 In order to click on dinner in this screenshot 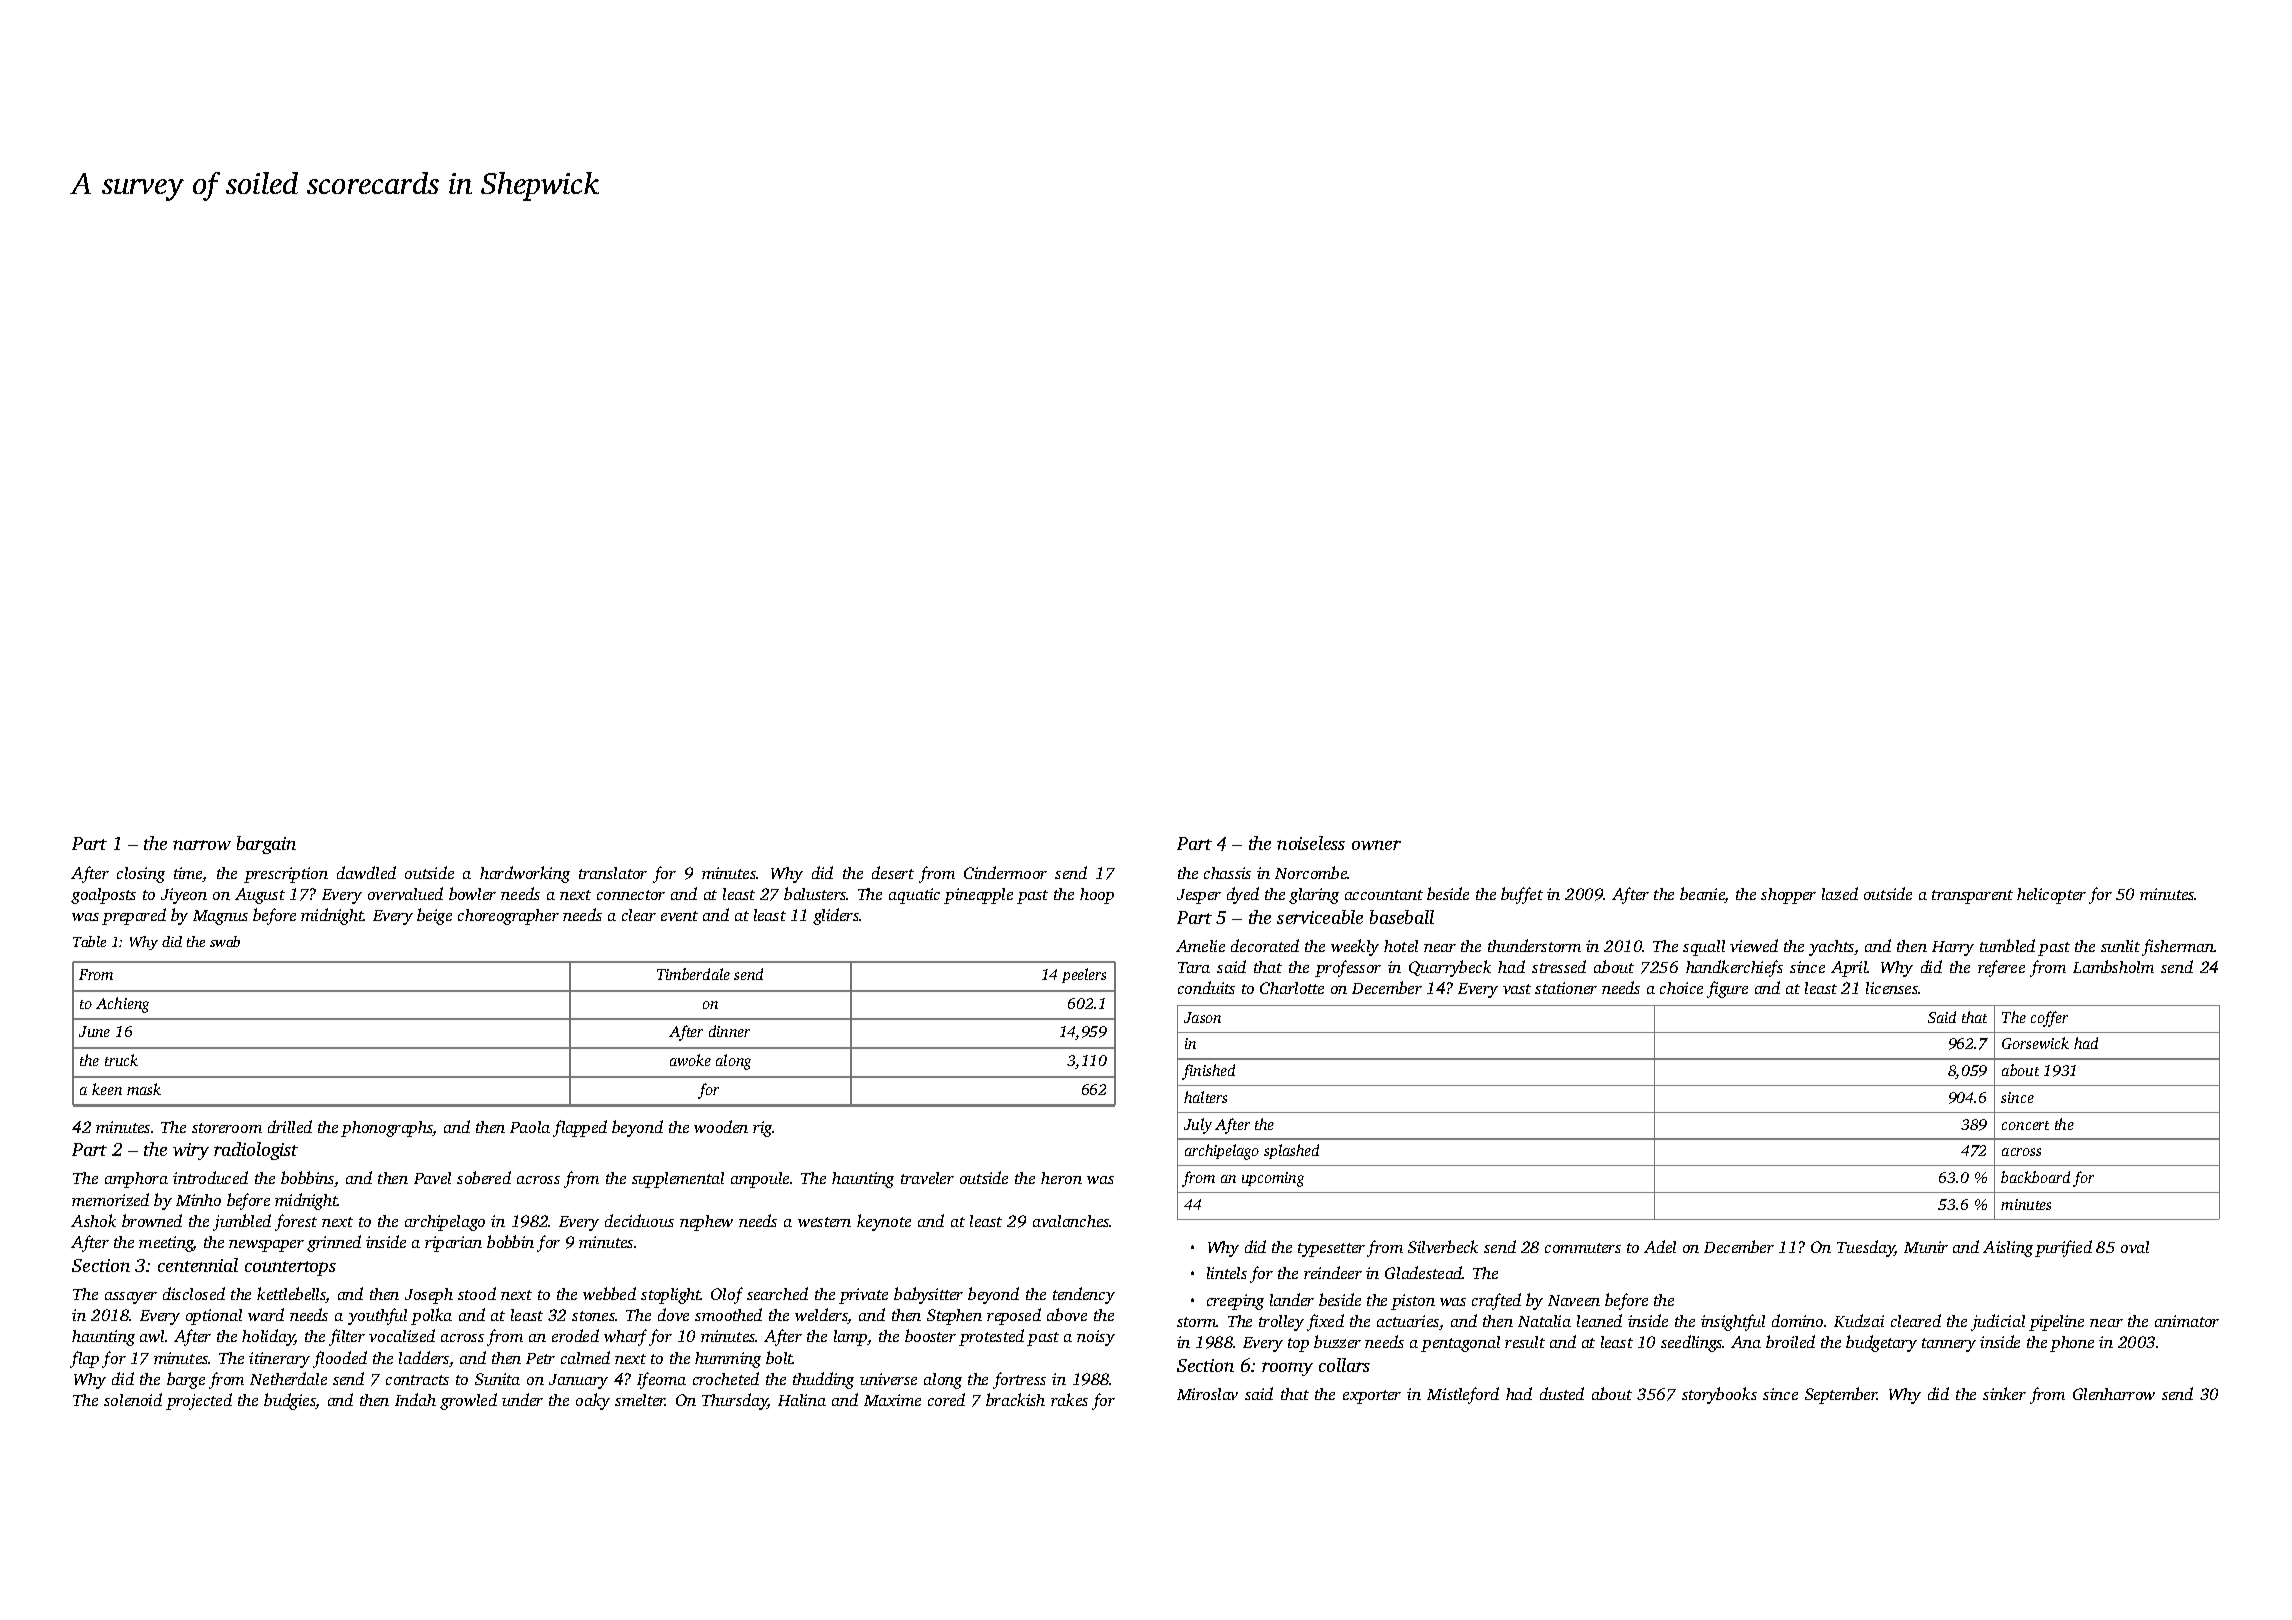, I will do `click(729, 1031)`.
